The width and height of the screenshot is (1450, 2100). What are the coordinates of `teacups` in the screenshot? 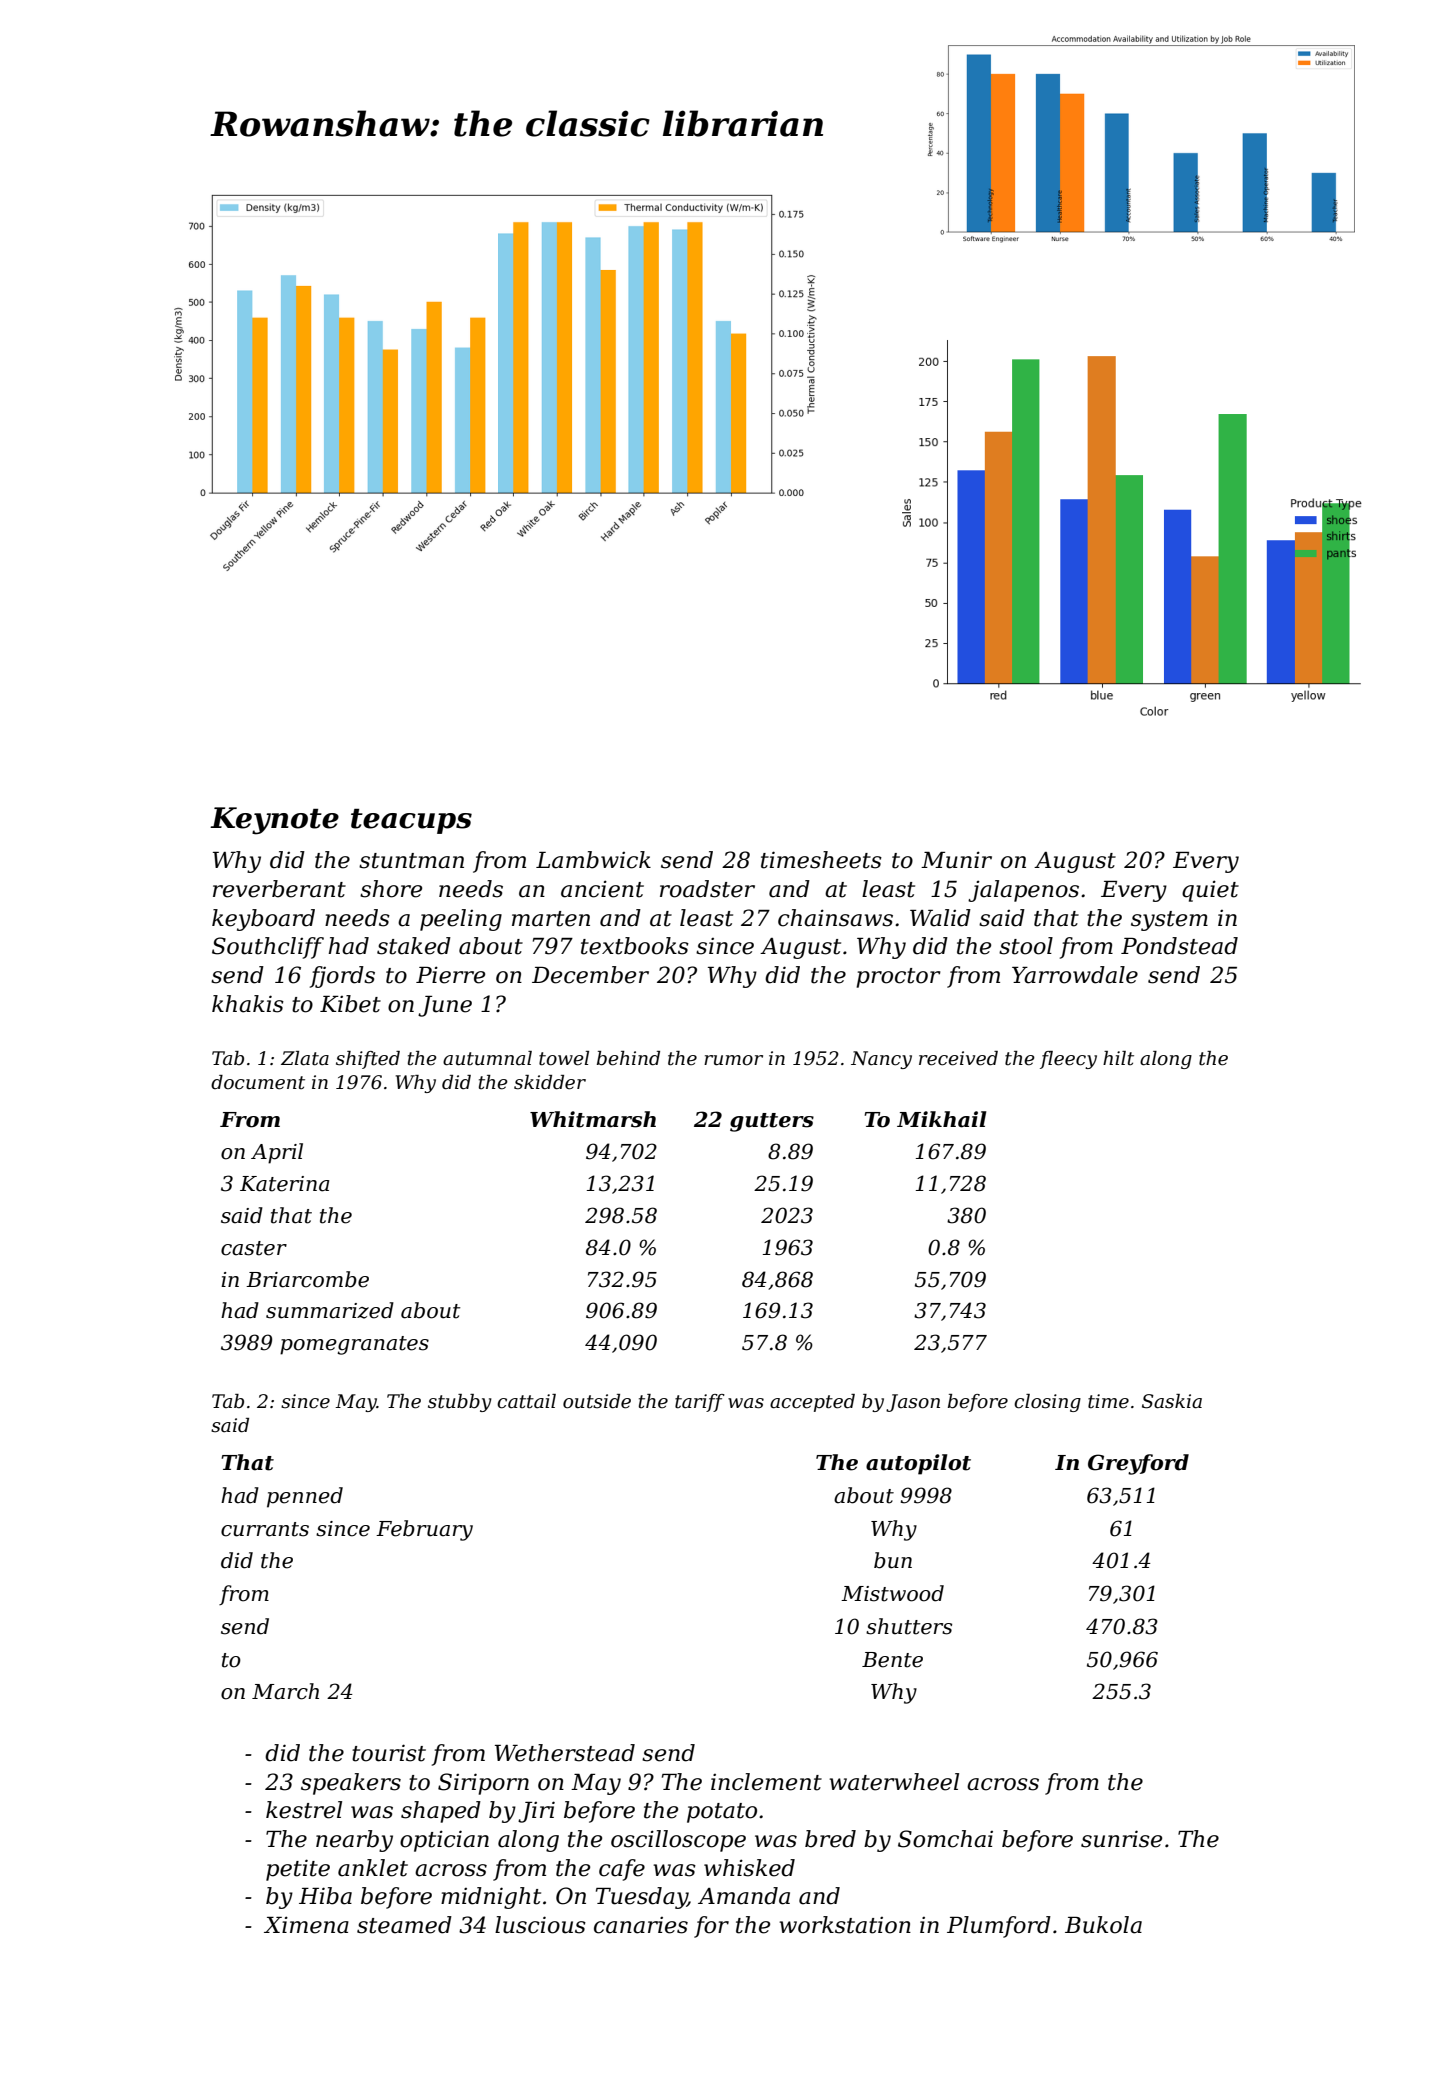 It's located at (411, 821).
